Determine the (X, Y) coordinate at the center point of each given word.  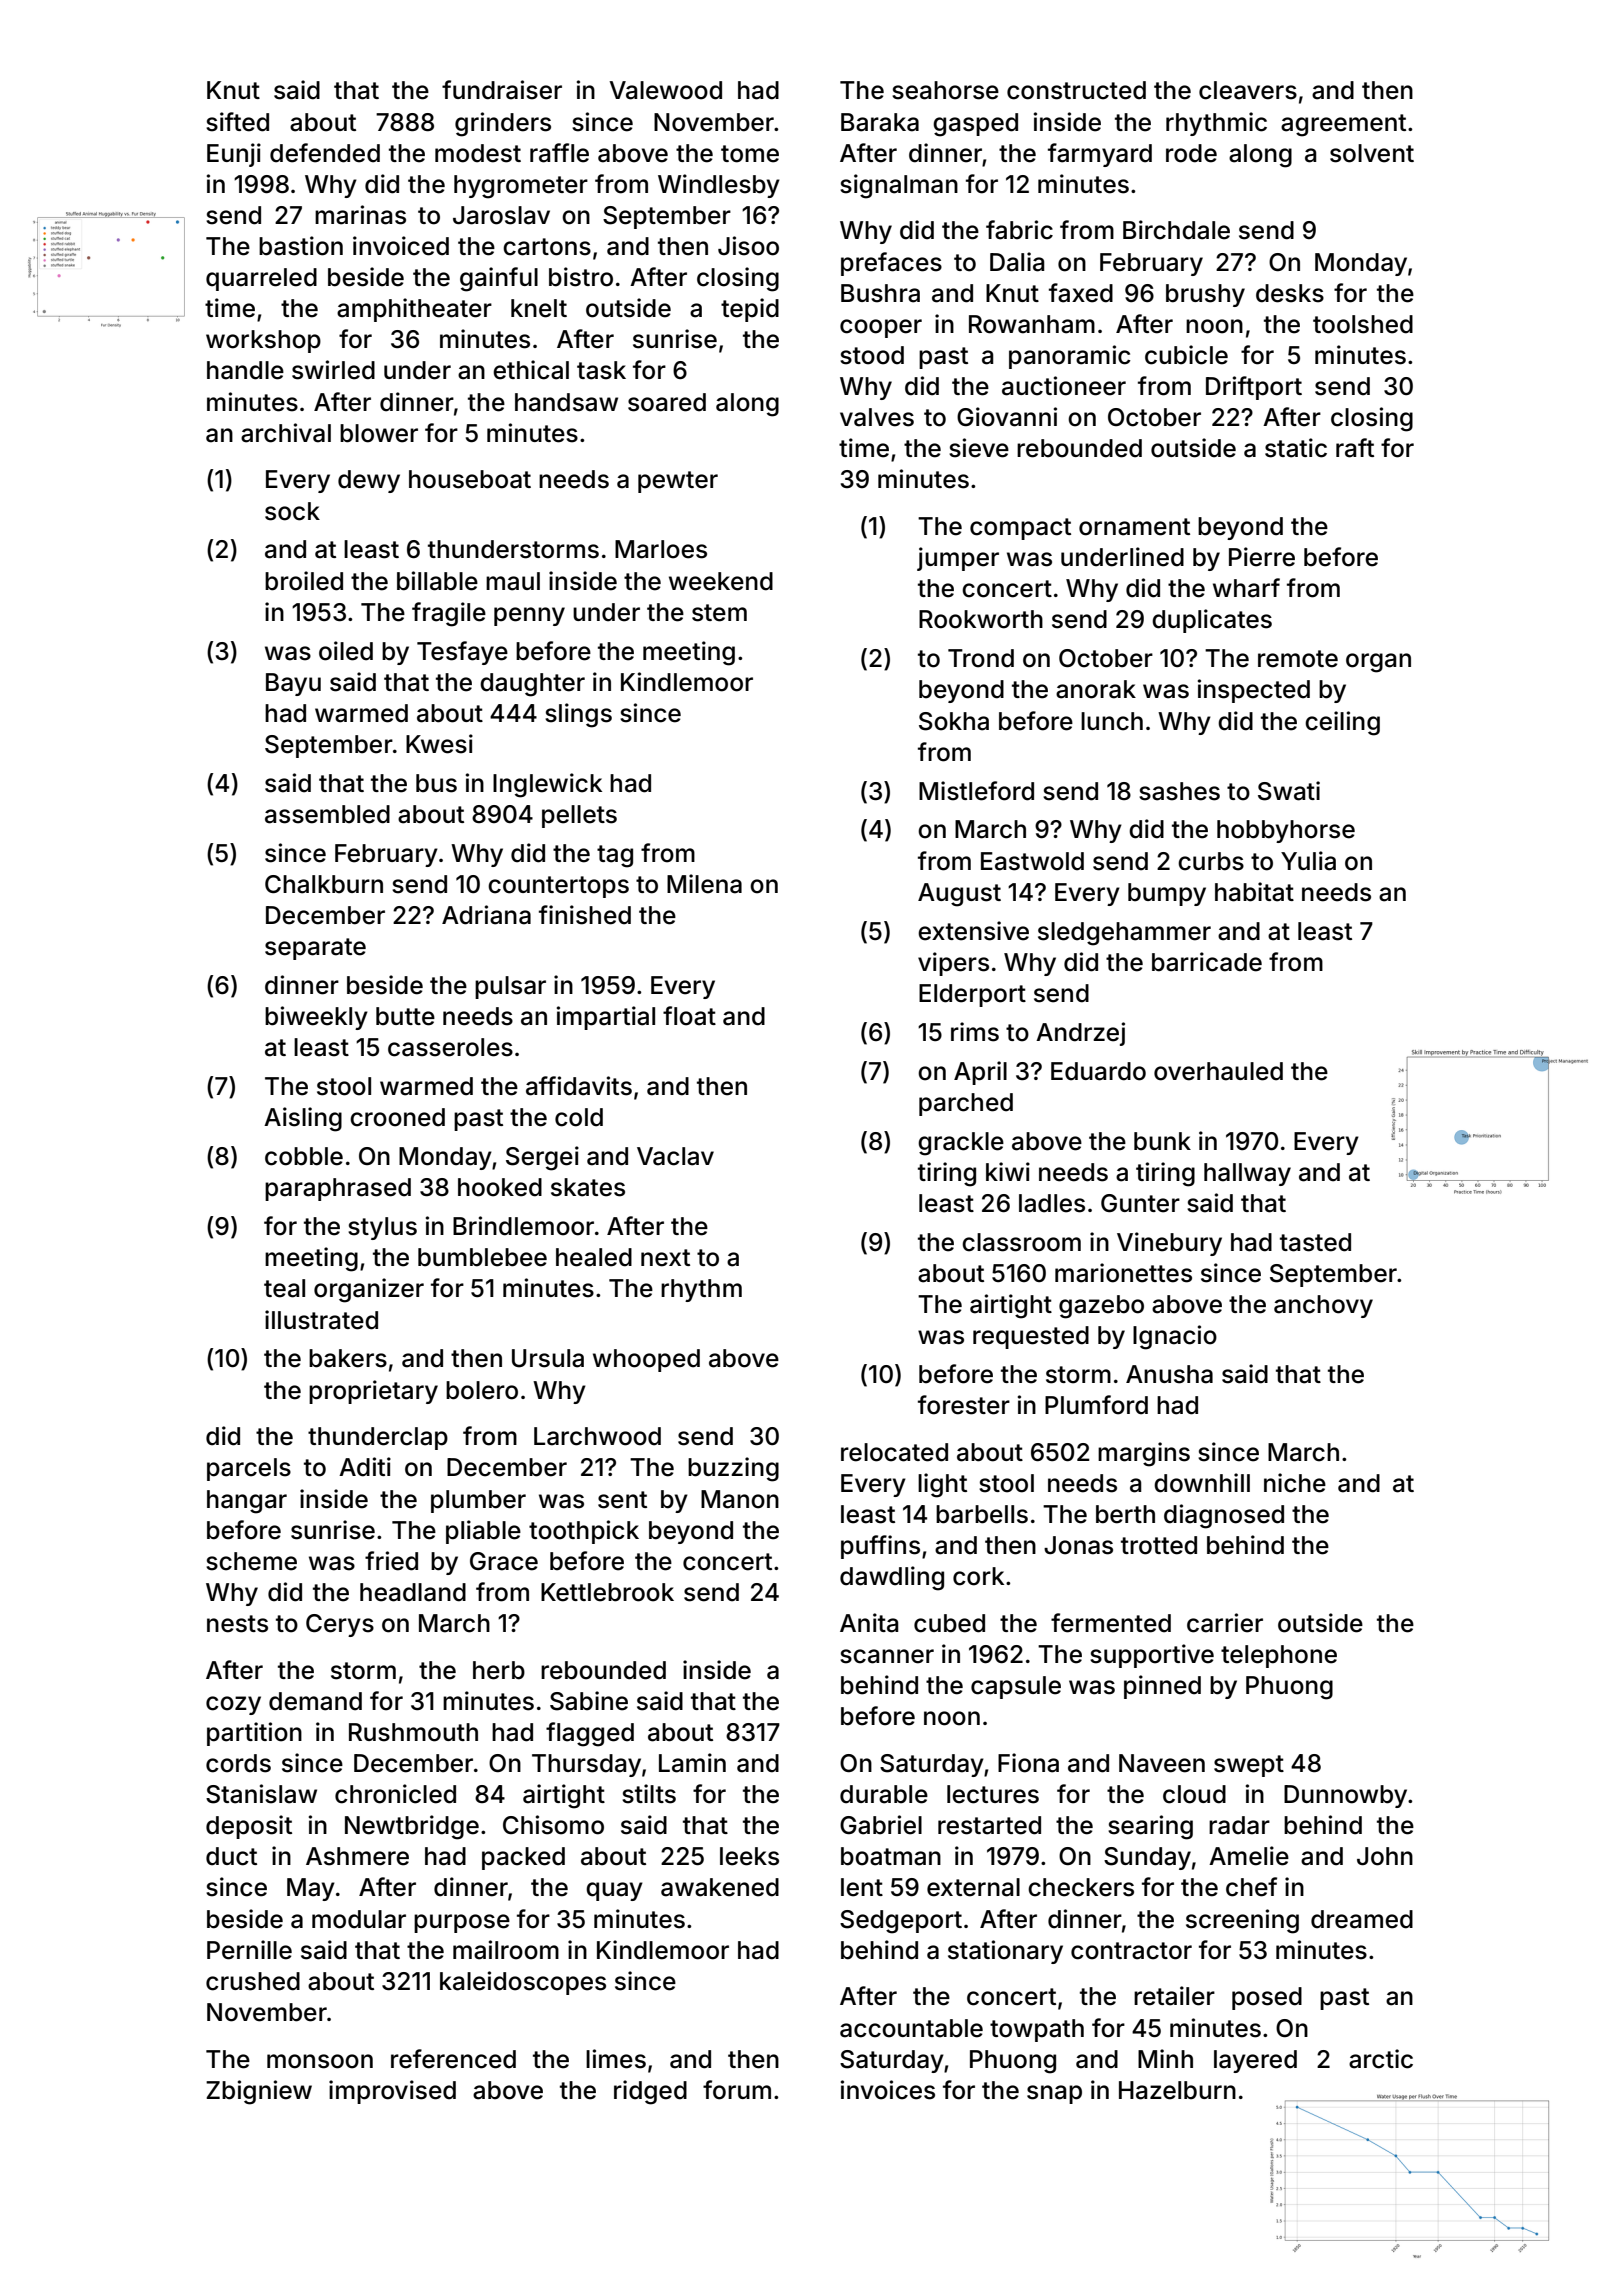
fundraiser (502, 90)
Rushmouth (413, 1732)
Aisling (303, 1119)
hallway (1247, 1174)
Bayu (293, 684)
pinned (1162, 1687)
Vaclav (675, 1156)
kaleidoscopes (523, 1983)
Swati (1289, 791)
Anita (869, 1623)
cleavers (1248, 90)
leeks (749, 1856)
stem (719, 613)
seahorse (945, 90)
